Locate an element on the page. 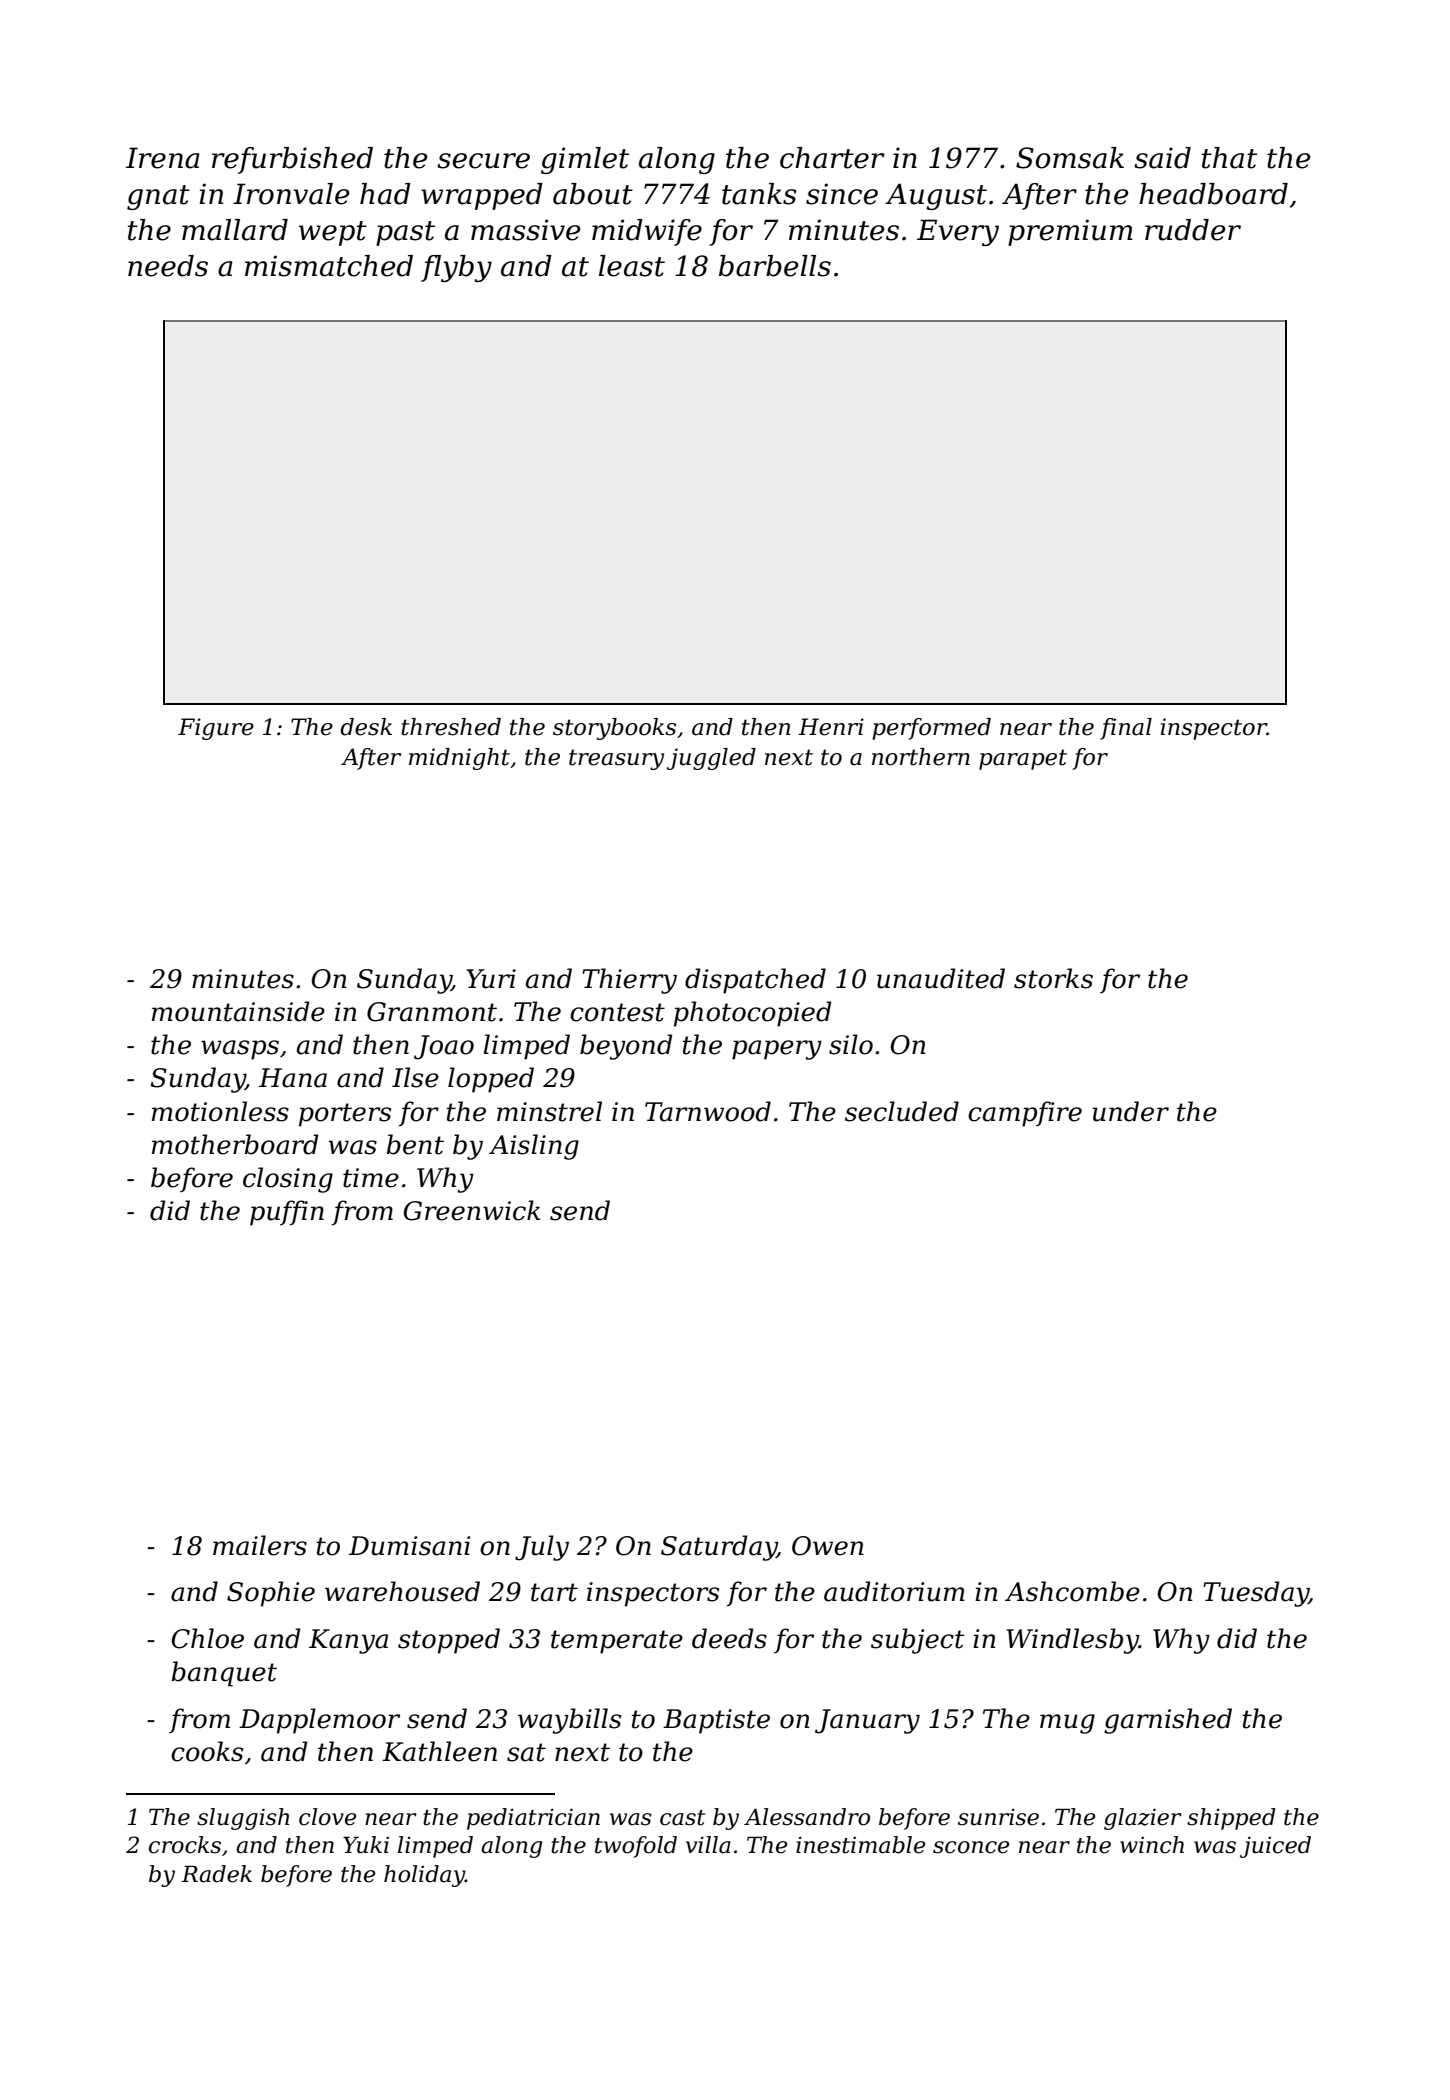 This image has width=1450, height=2100. villa is located at coordinates (708, 1845).
